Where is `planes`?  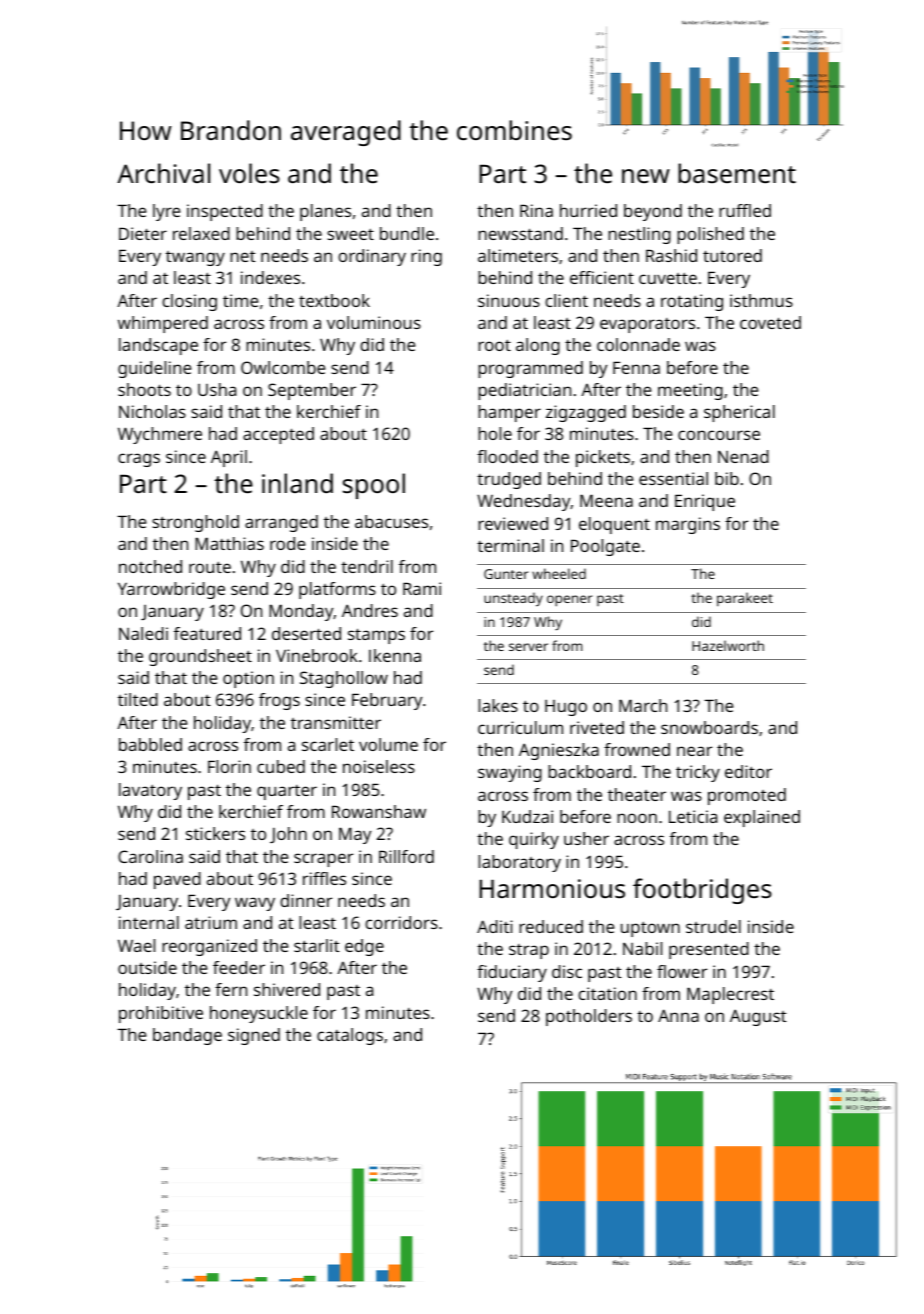
planes is located at coordinates (325, 212).
